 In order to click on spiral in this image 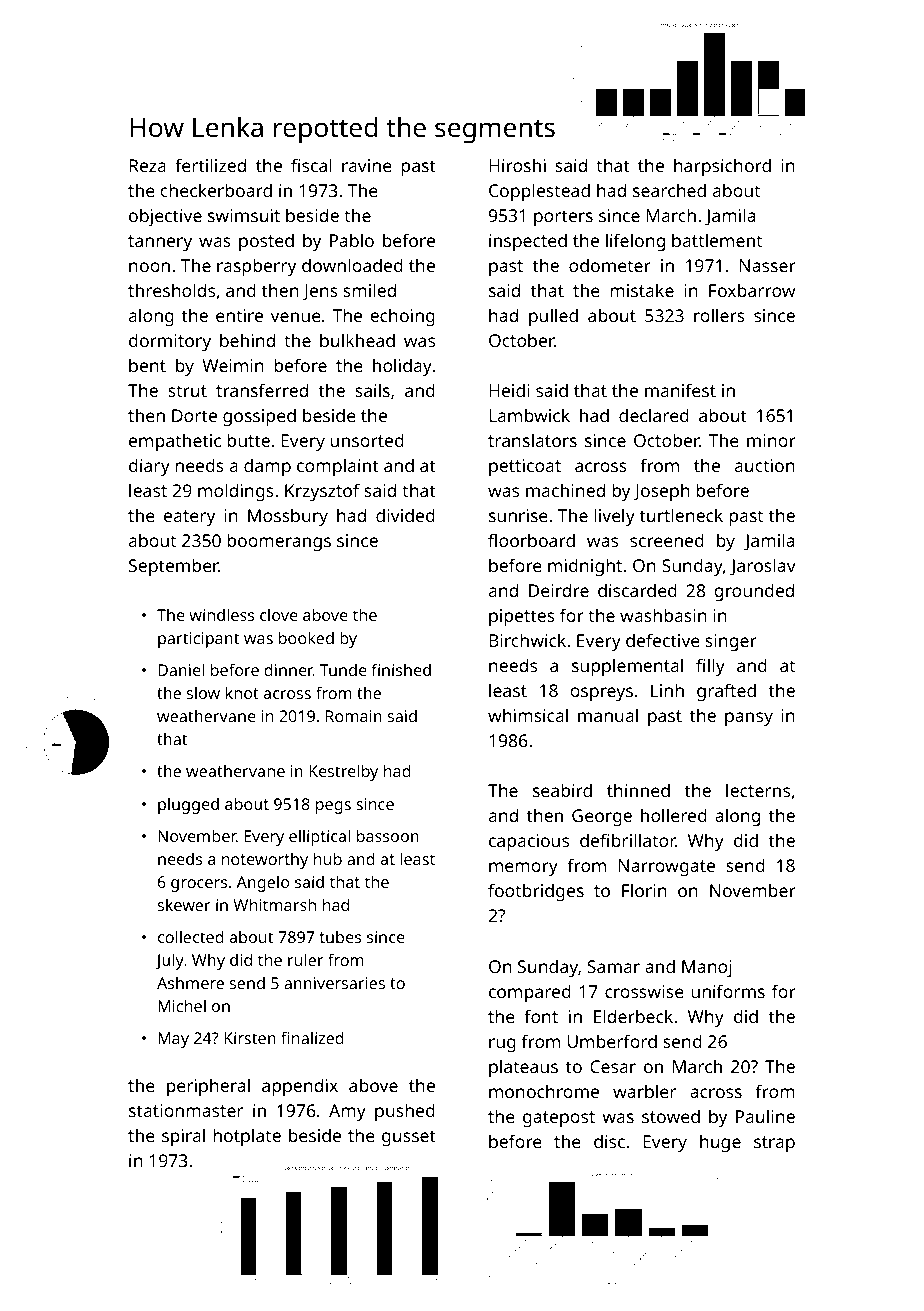, I will do `click(183, 1137)`.
